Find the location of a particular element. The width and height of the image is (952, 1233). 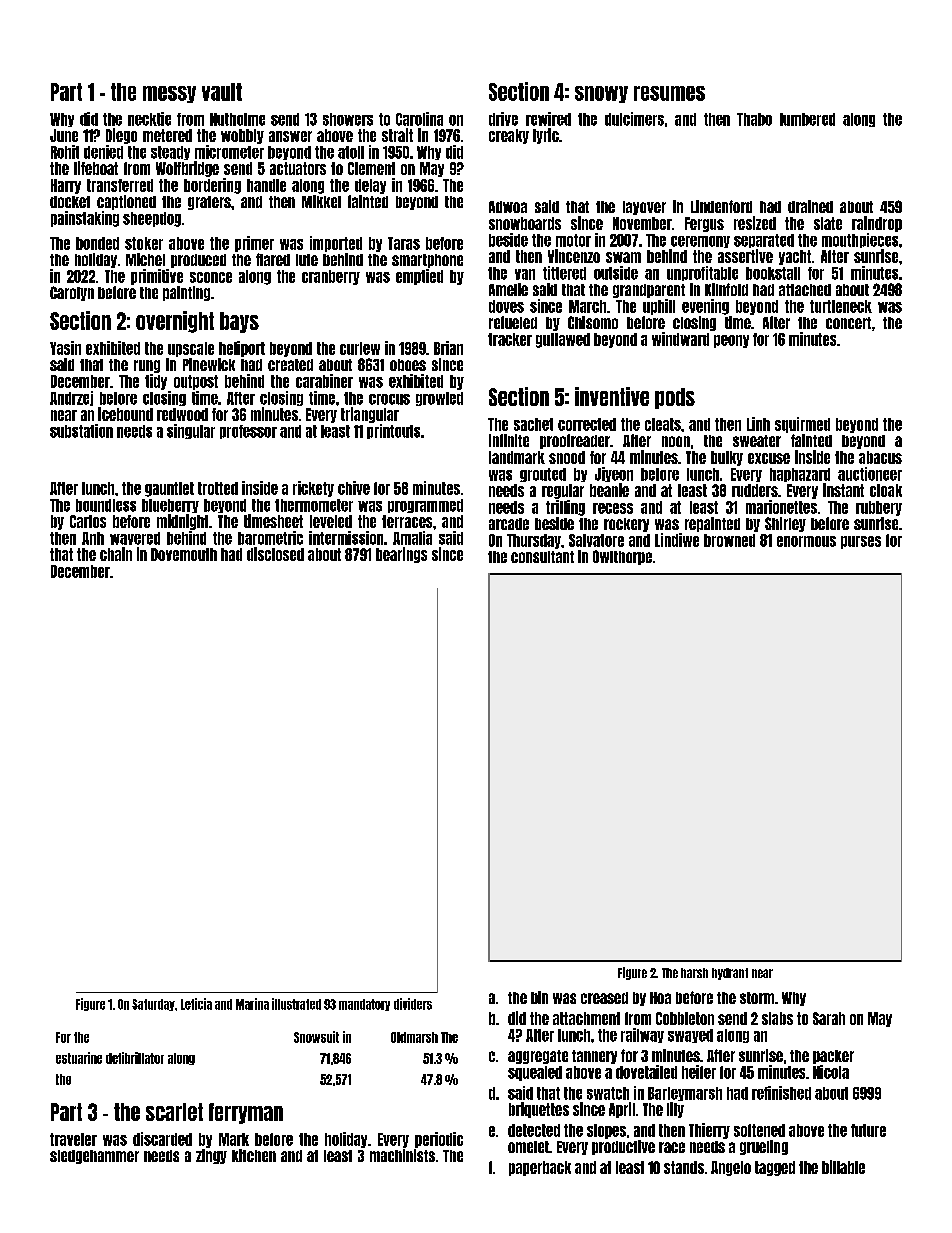

Sarah is located at coordinates (829, 1018).
